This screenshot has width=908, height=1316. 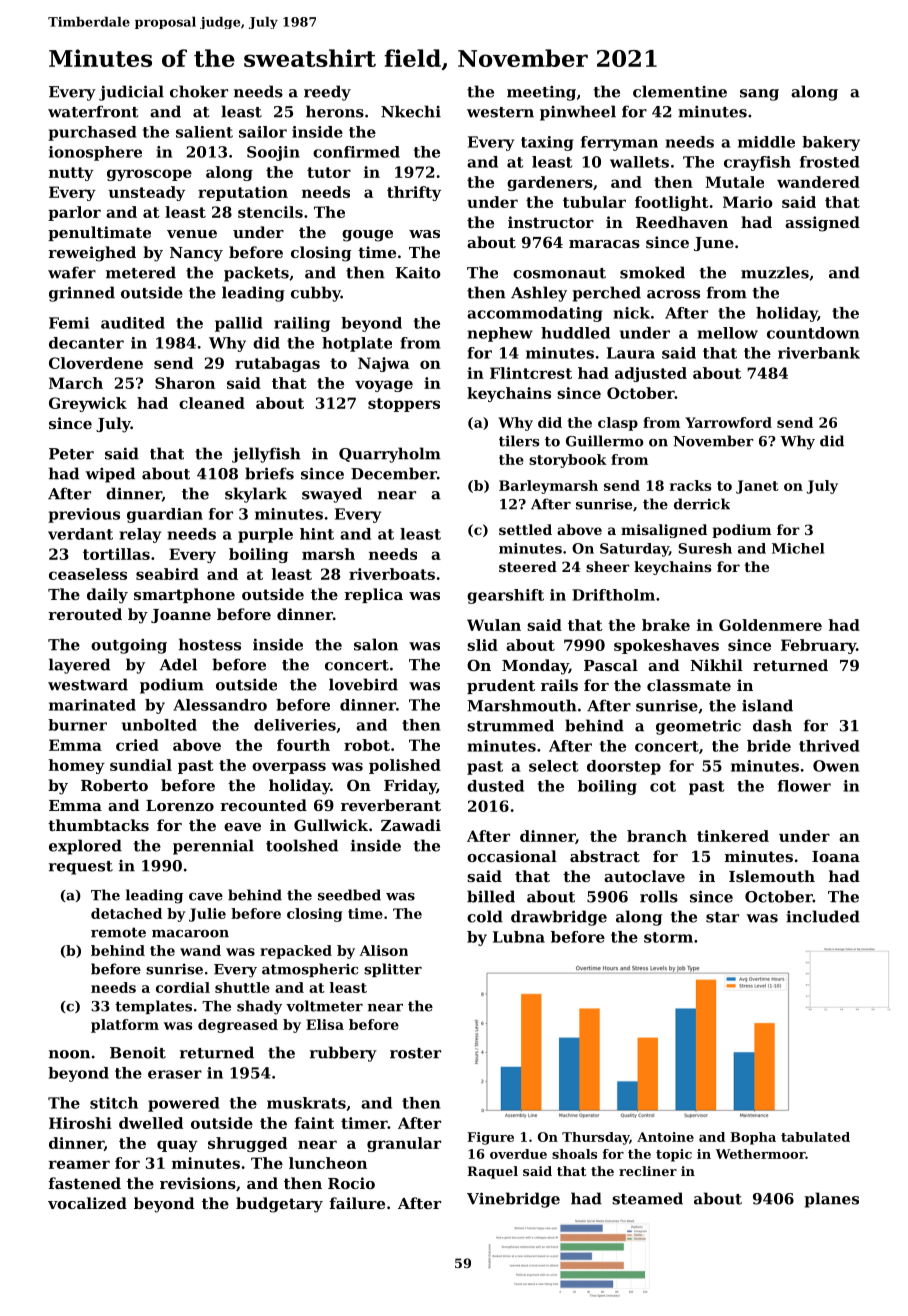 What do you see at coordinates (611, 665) in the screenshot?
I see `Pascal` at bounding box center [611, 665].
